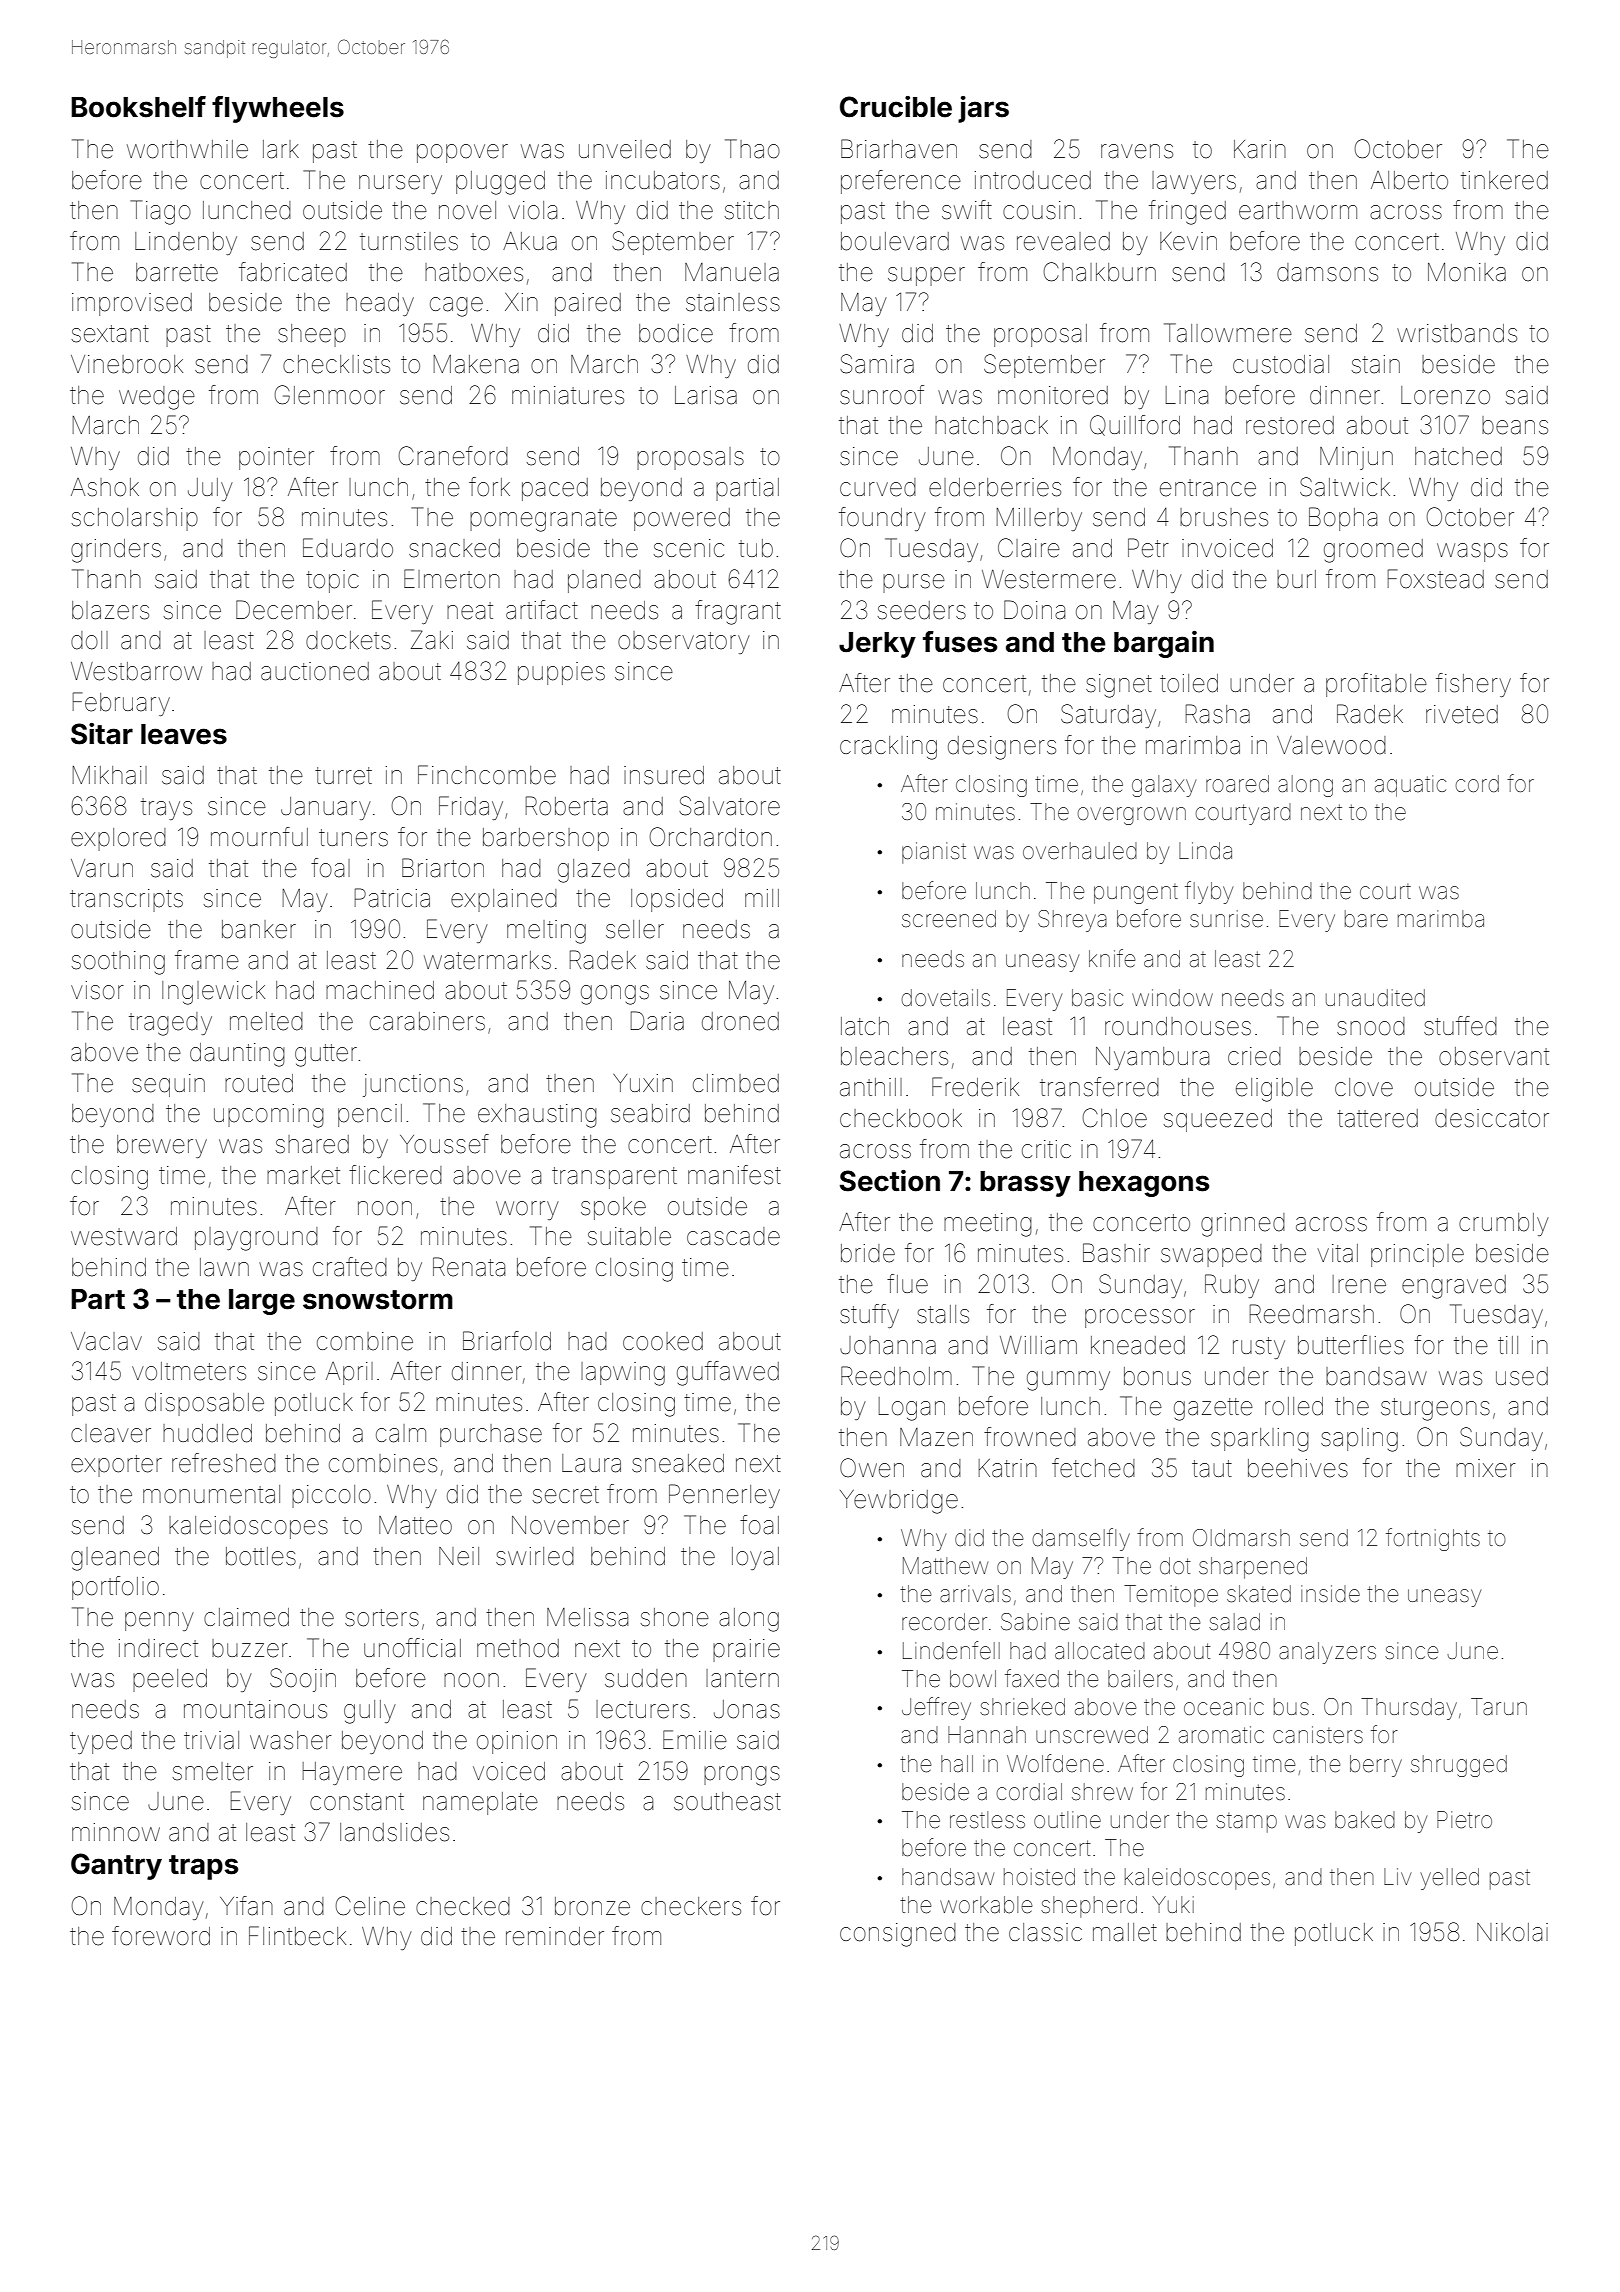 Image resolution: width=1620 pixels, height=2292 pixels. I want to click on Karin, so click(1260, 149).
